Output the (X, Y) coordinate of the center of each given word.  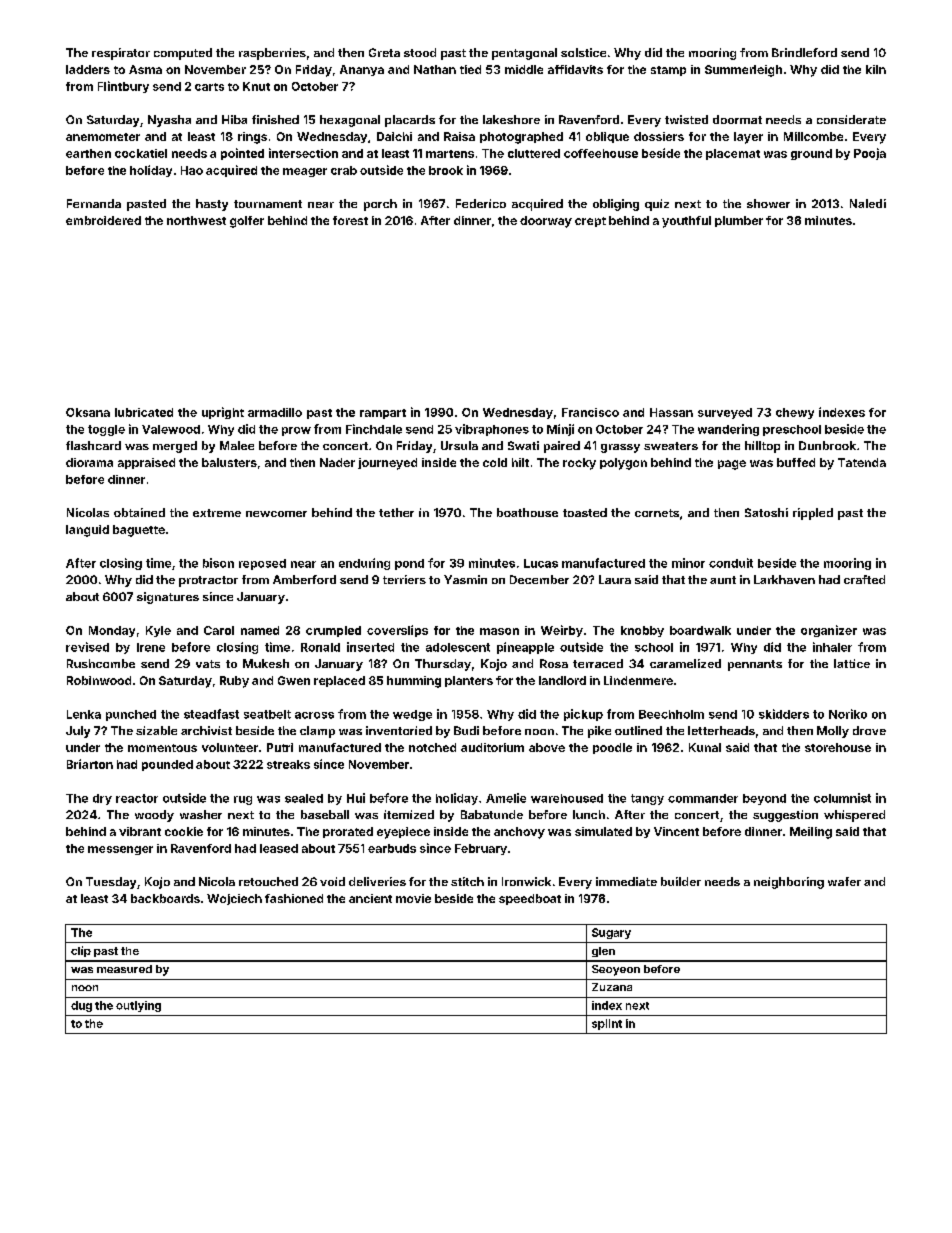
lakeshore (511, 119)
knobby (642, 631)
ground (811, 154)
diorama (89, 462)
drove (869, 730)
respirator (121, 54)
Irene (151, 647)
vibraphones (492, 430)
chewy (795, 413)
